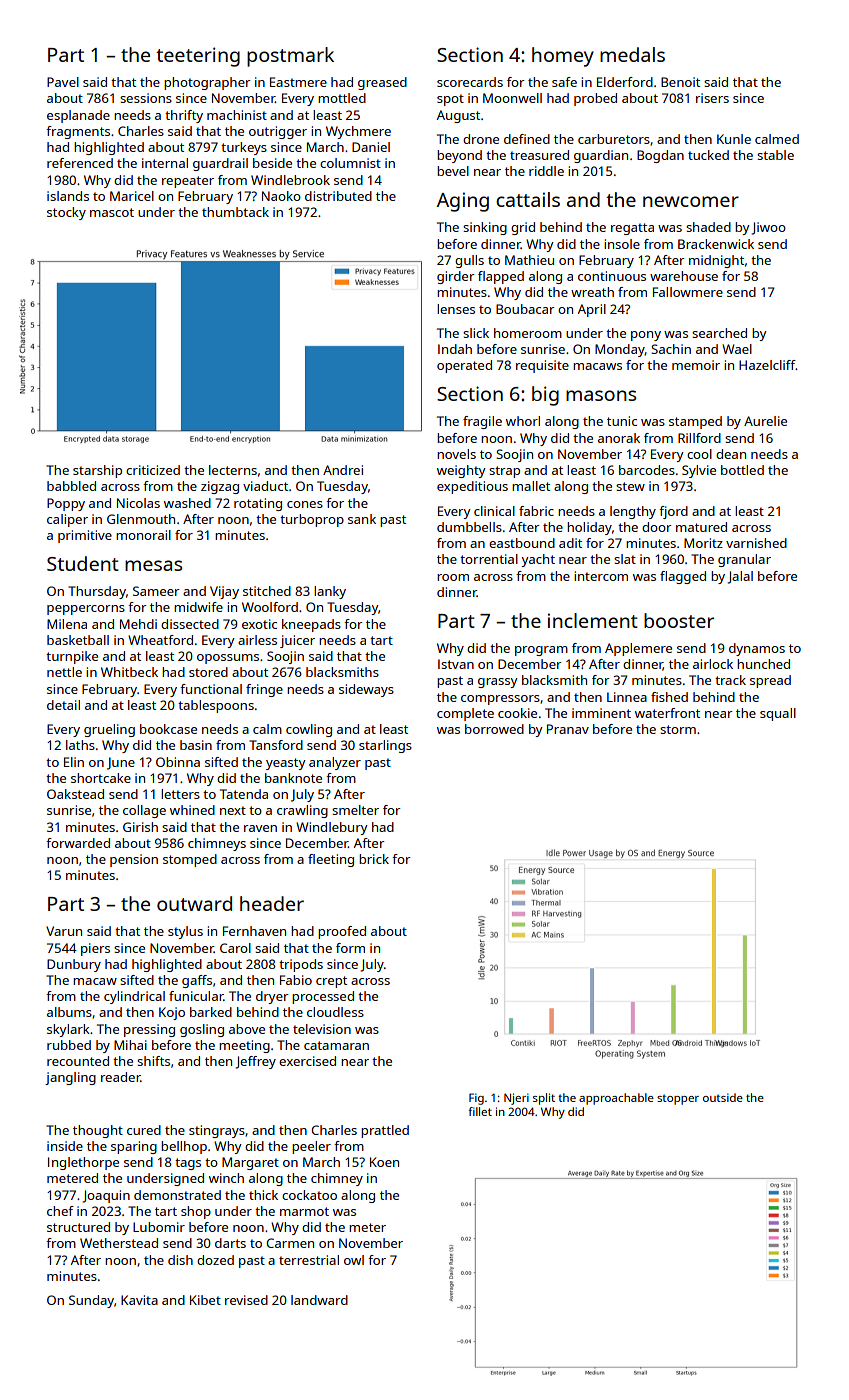 The width and height of the image is (849, 1400). What do you see at coordinates (63, 82) in the image?
I see `Pavel` at bounding box center [63, 82].
